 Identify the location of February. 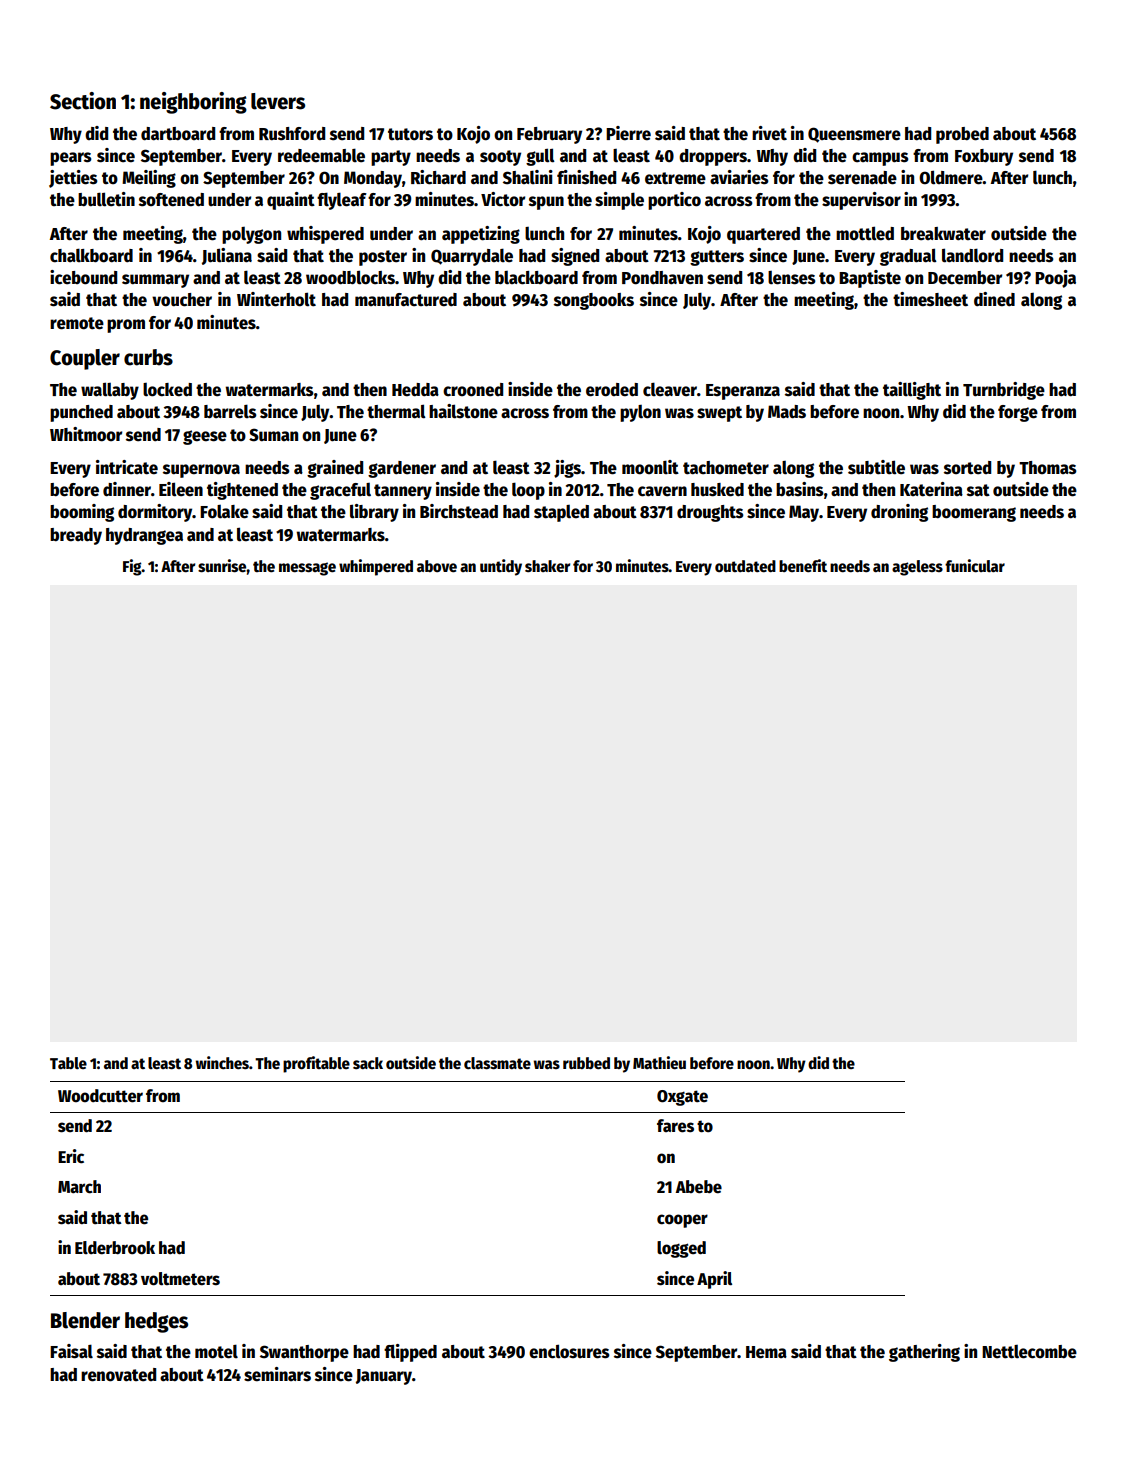
(549, 135).
